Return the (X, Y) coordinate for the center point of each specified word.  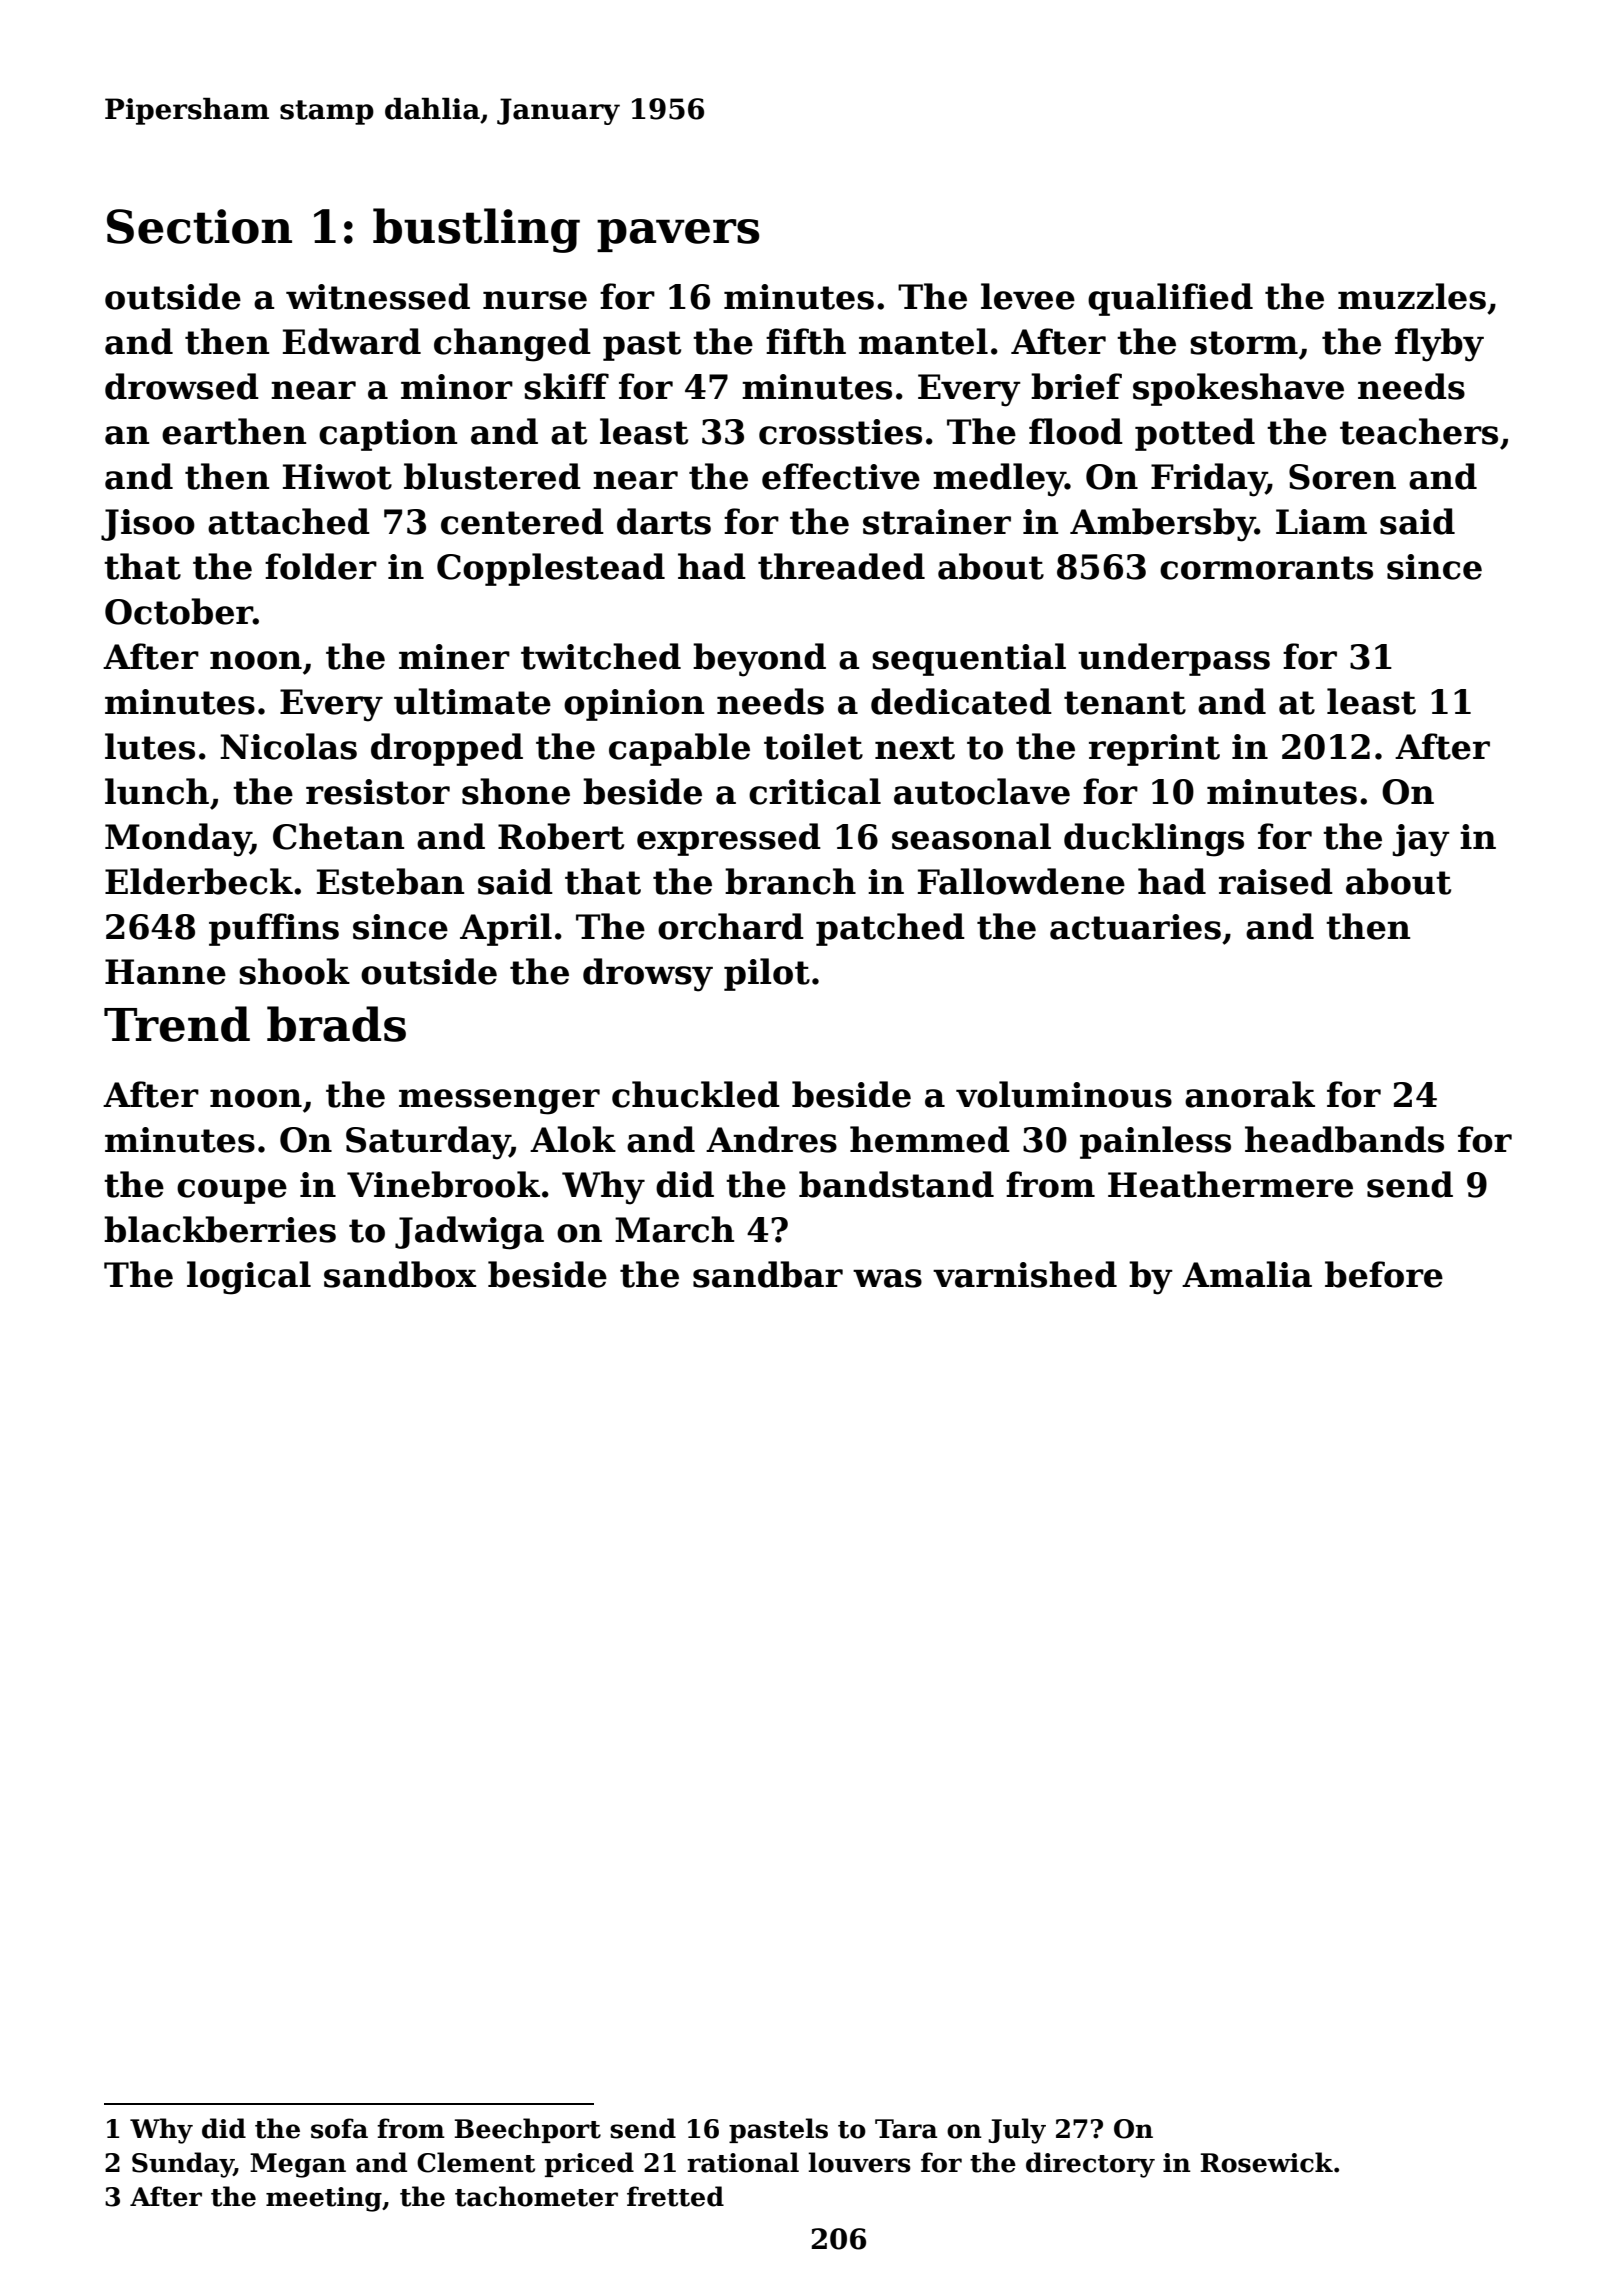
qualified (1170, 299)
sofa (339, 2128)
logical (249, 1278)
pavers (678, 235)
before (1384, 1274)
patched (890, 929)
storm (1244, 343)
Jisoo (148, 525)
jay (1421, 840)
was (887, 1278)
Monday (178, 840)
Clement (476, 2162)
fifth (806, 341)
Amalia (1247, 1274)
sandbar (768, 1274)
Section (199, 226)
